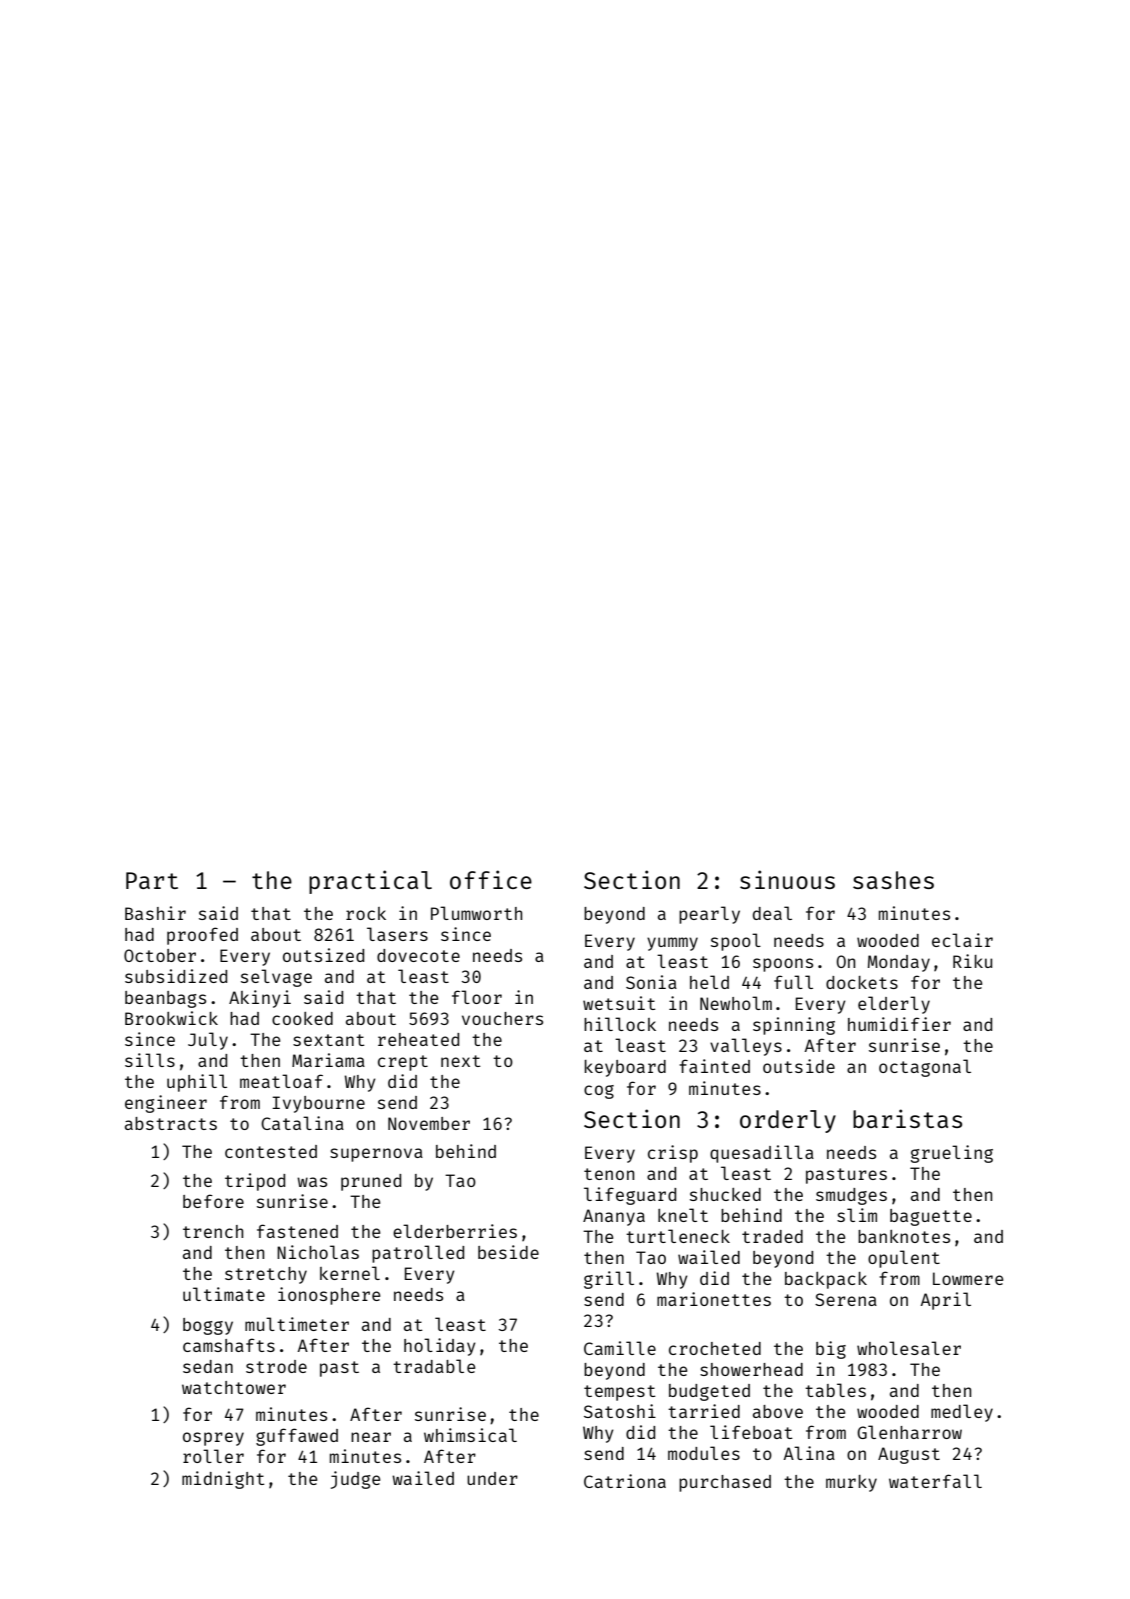 This page has height=1599, width=1130. What do you see at coordinates (213, 1439) in the page?
I see `osprey` at bounding box center [213, 1439].
